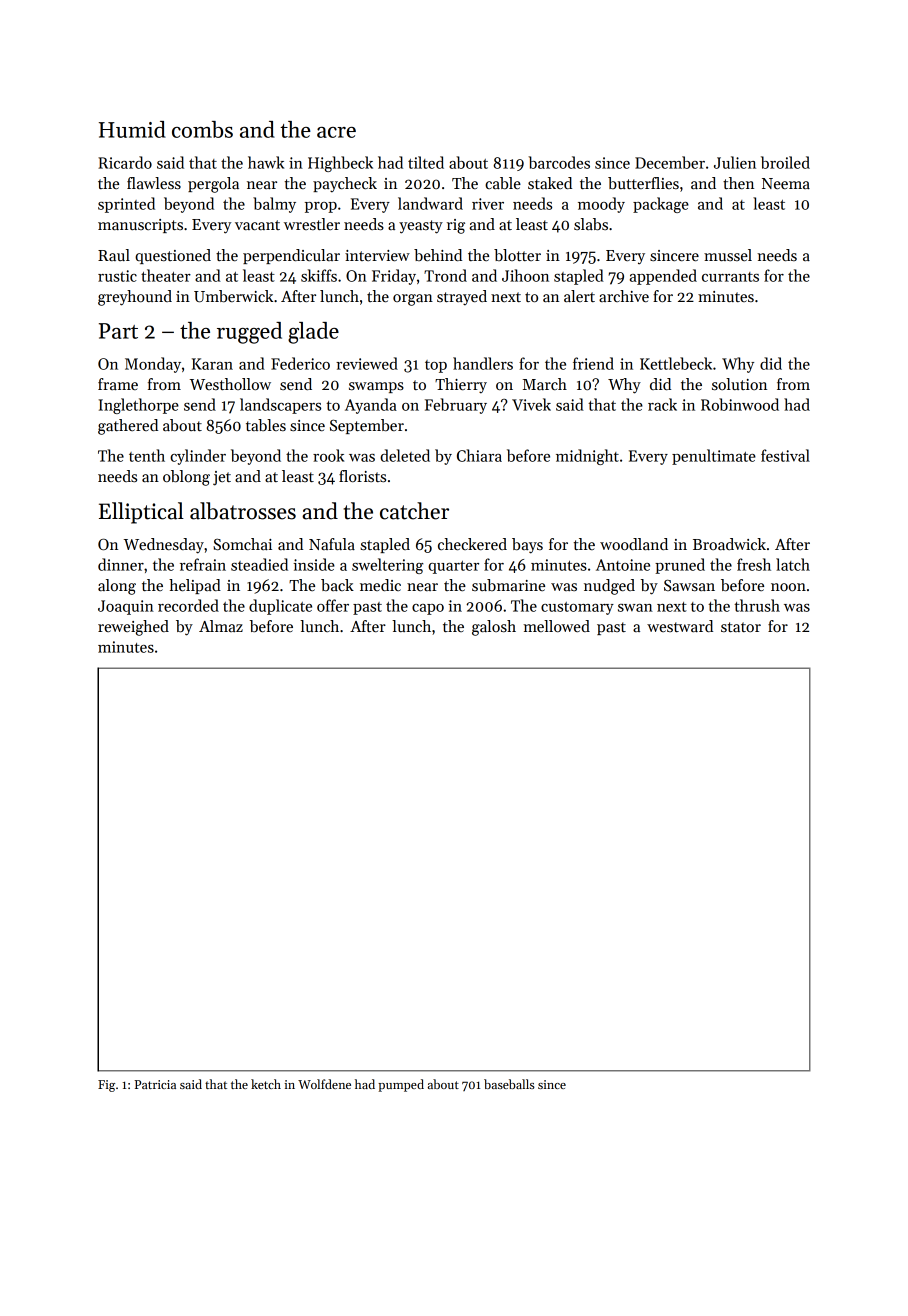 This screenshot has width=908, height=1316. Describe the element at coordinates (676, 363) in the screenshot. I see `Kettlebeck` at that location.
